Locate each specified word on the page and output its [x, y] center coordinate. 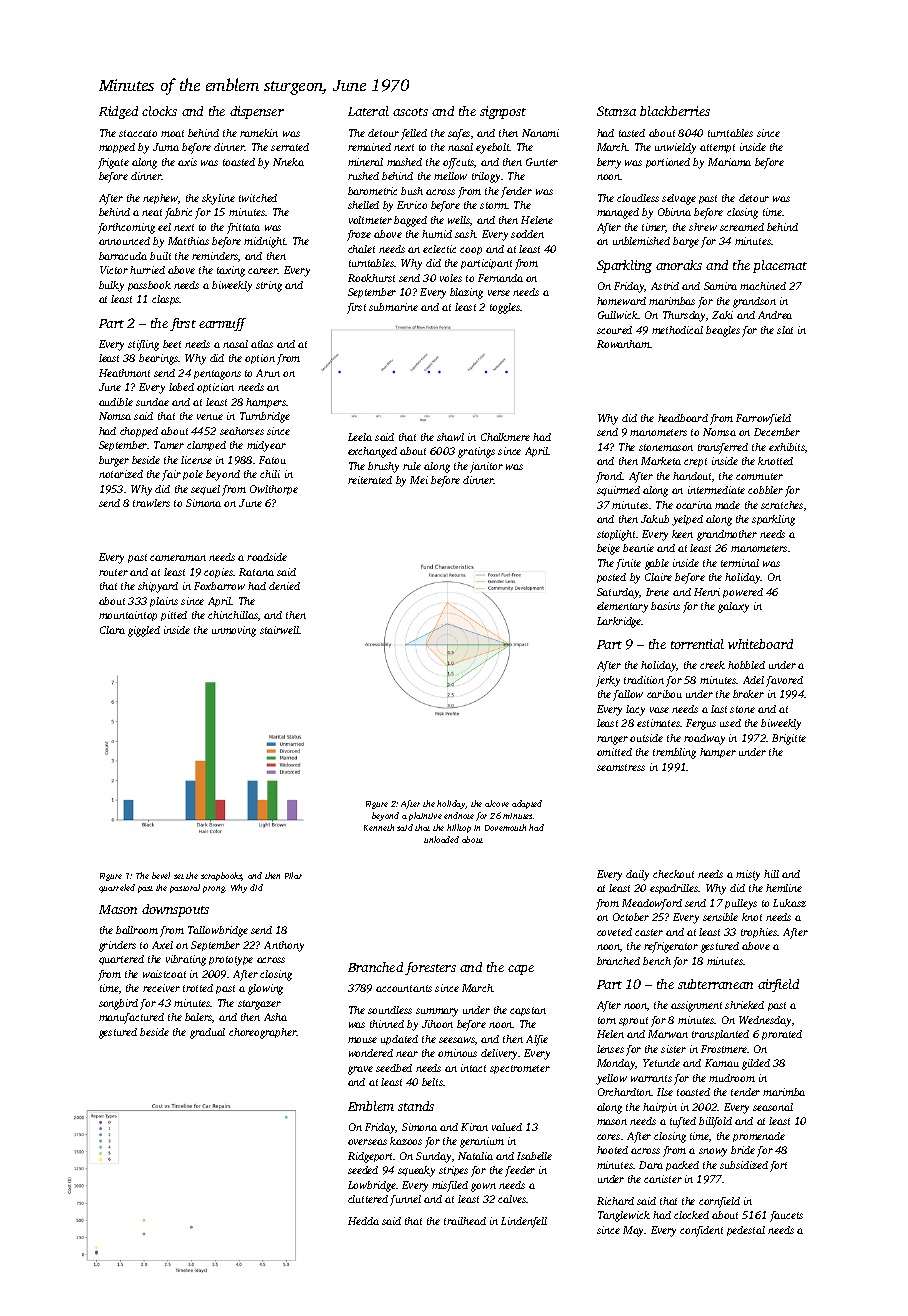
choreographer [263, 1033]
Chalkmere [505, 437]
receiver [161, 988]
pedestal [746, 1231]
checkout [673, 874]
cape [521, 970]
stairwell [280, 630]
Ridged [118, 112]
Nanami [540, 133]
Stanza [616, 111]
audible [116, 402]
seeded [363, 1170]
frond [609, 477]
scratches [782, 505]
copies [218, 573]
